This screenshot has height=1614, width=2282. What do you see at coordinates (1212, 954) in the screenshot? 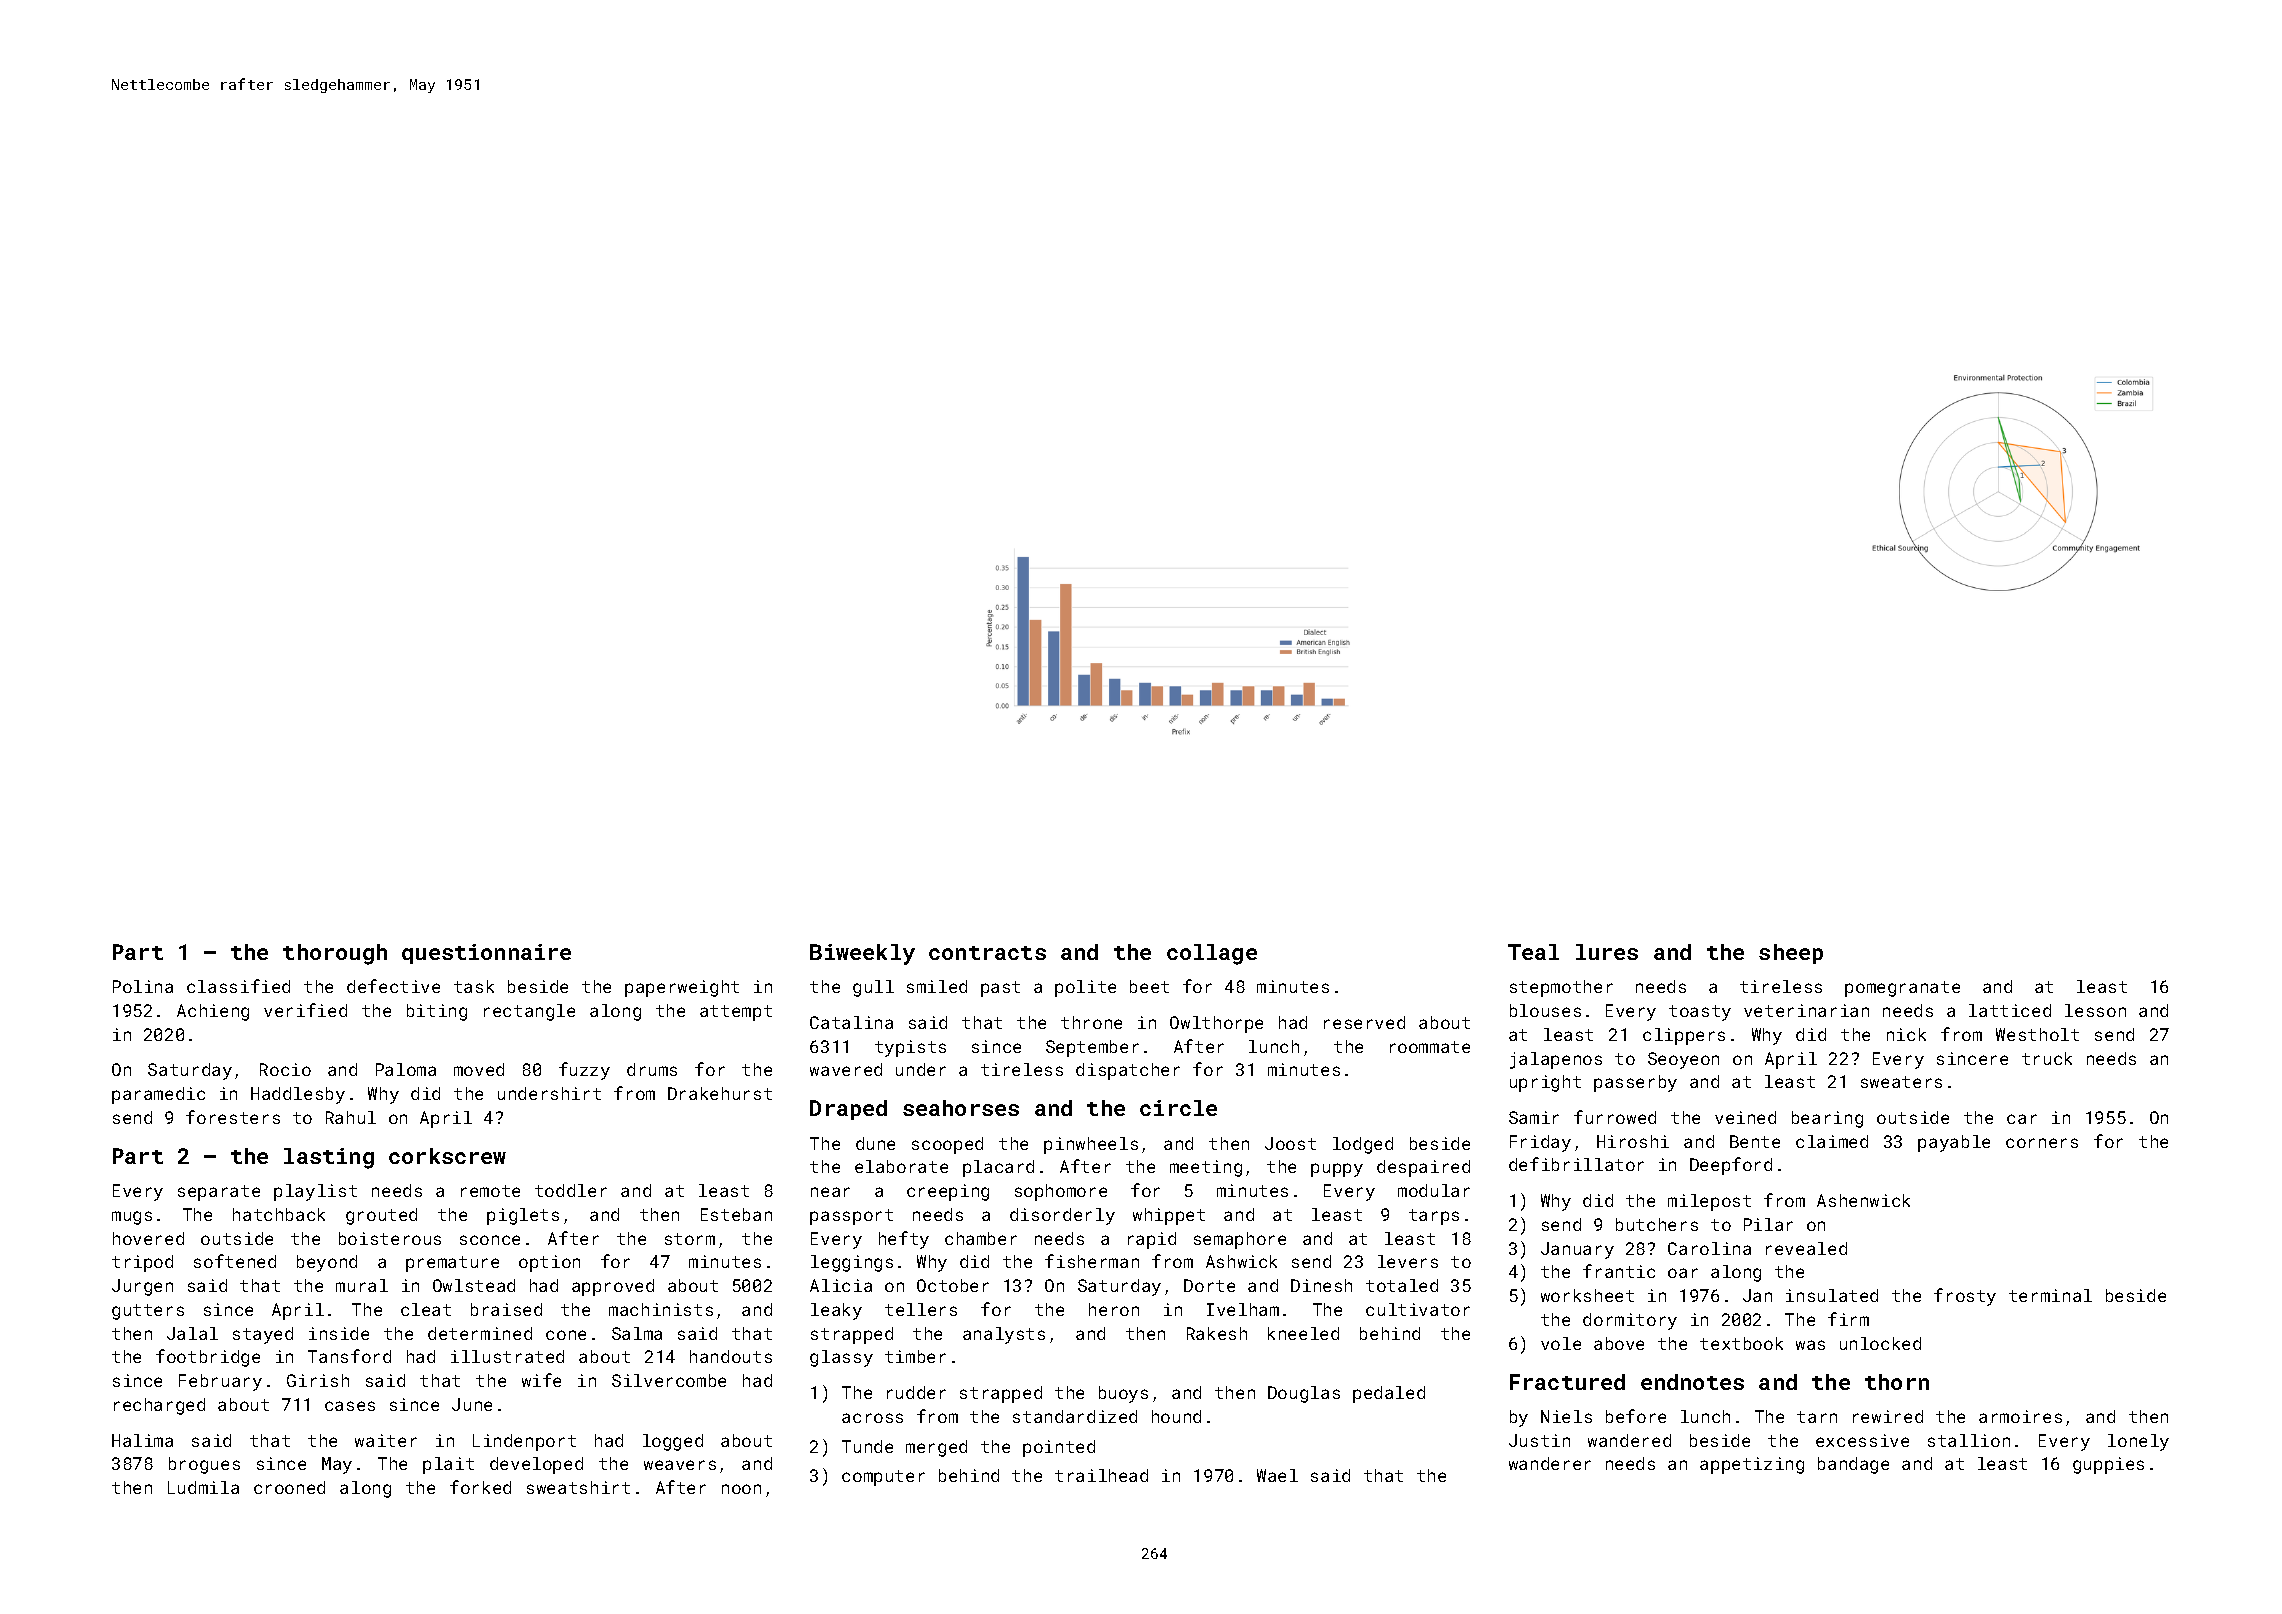
I see `collage` at bounding box center [1212, 954].
